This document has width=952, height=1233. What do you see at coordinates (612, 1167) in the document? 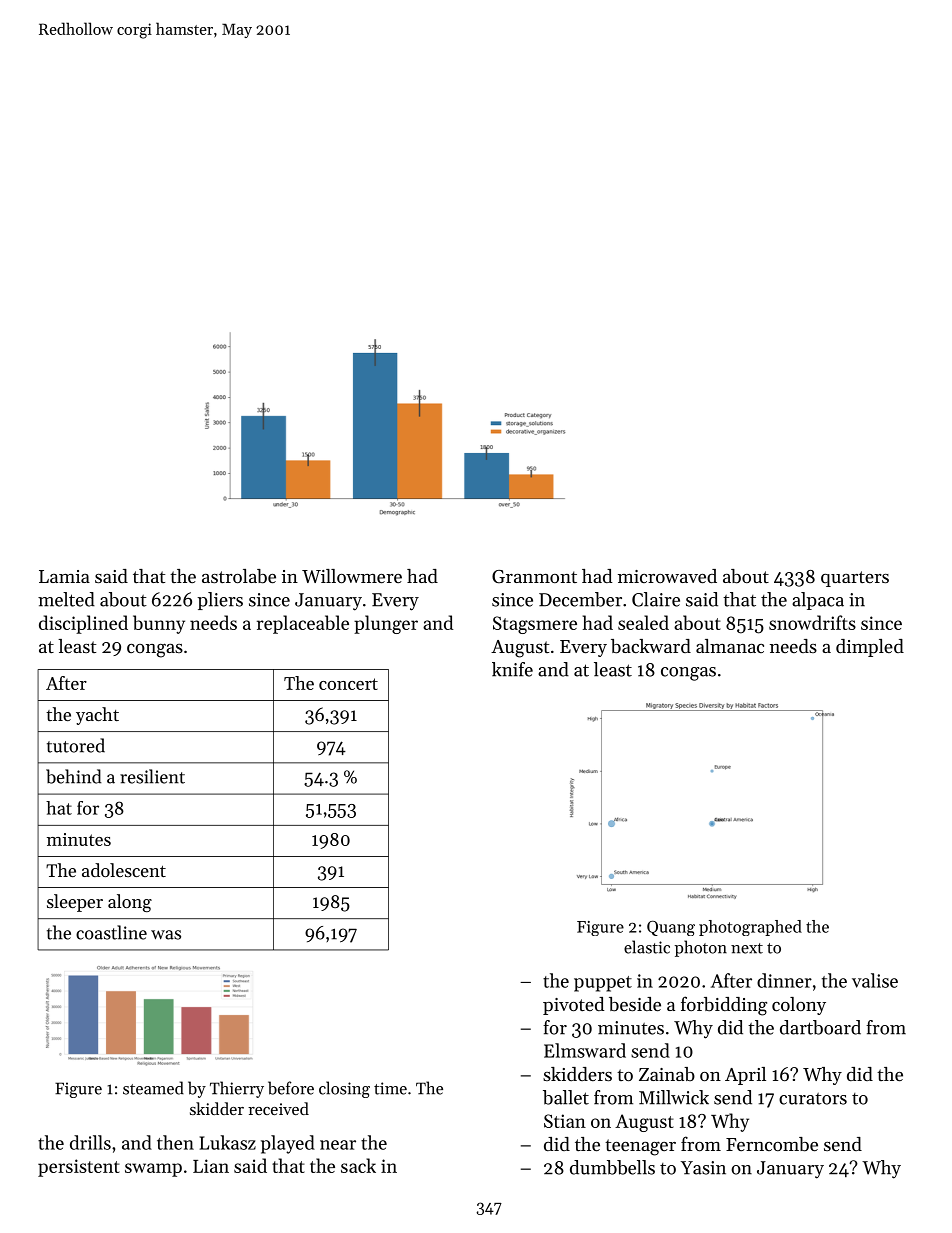
I see `dumbbells` at bounding box center [612, 1167].
